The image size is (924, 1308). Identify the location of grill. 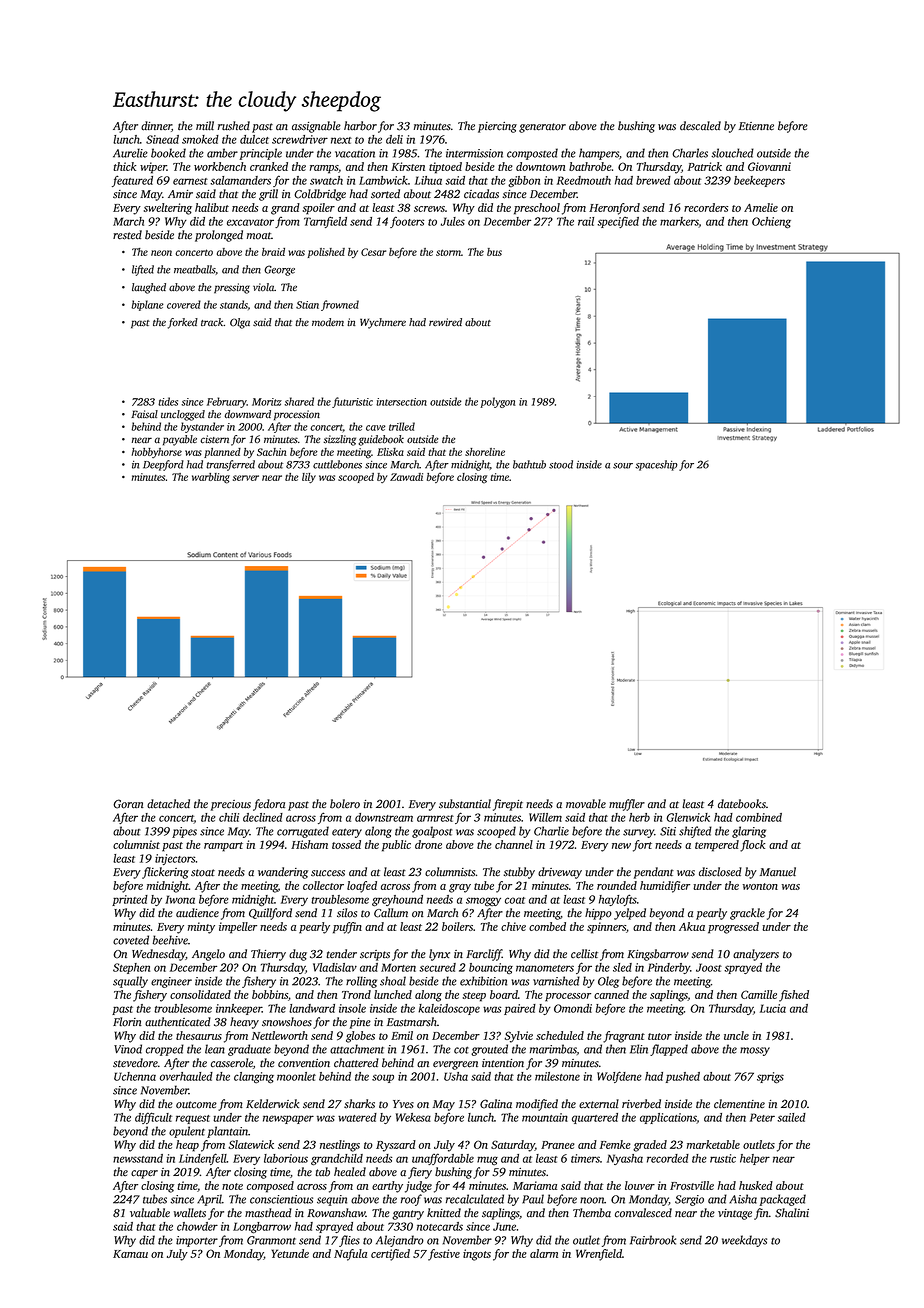
(268, 195).
